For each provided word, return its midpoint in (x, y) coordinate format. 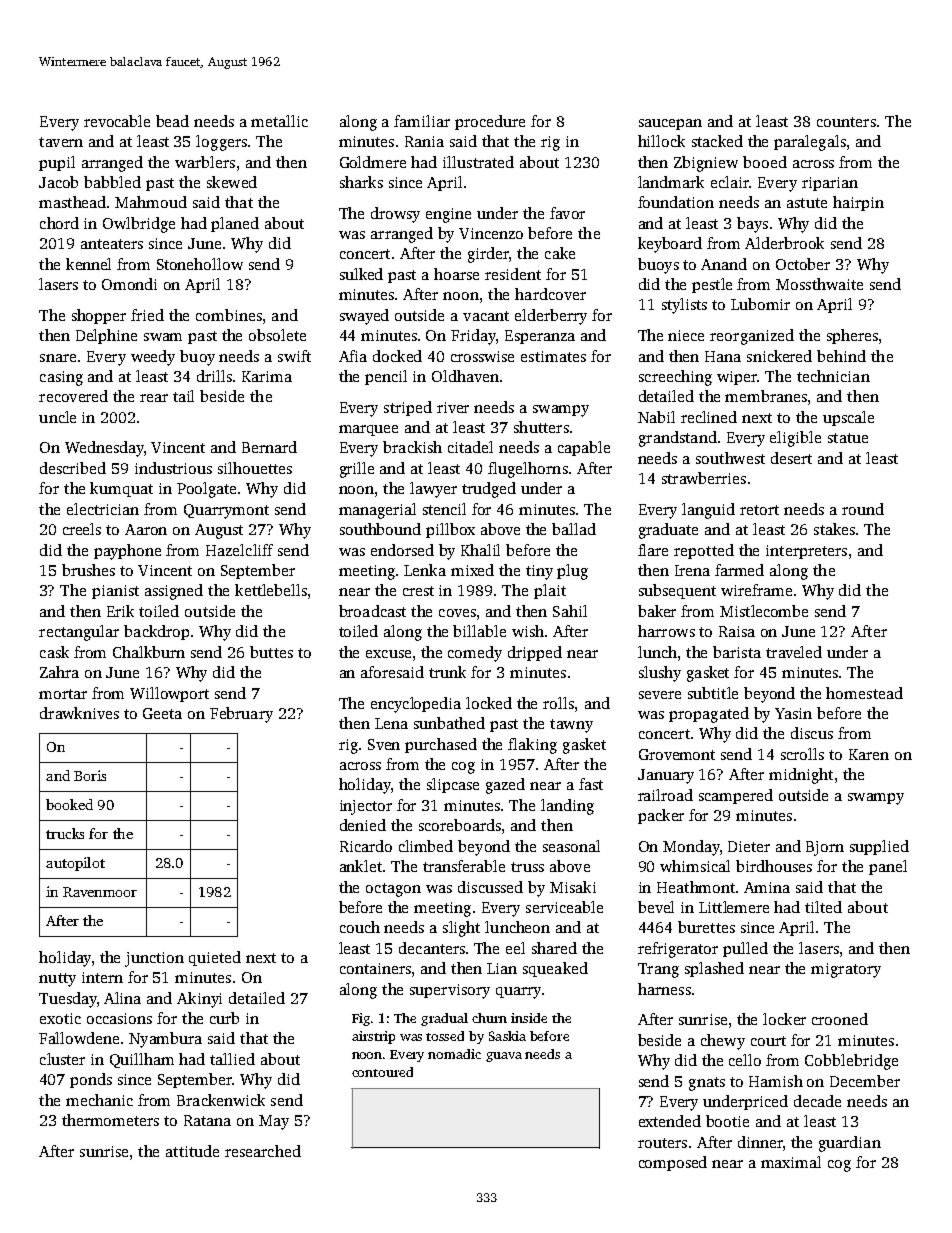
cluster (62, 1059)
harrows (666, 631)
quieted (215, 958)
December (865, 1081)
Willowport (169, 694)
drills (214, 376)
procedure (490, 122)
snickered (779, 356)
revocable (117, 121)
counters (846, 122)
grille (357, 470)
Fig (361, 1019)
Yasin (793, 713)
